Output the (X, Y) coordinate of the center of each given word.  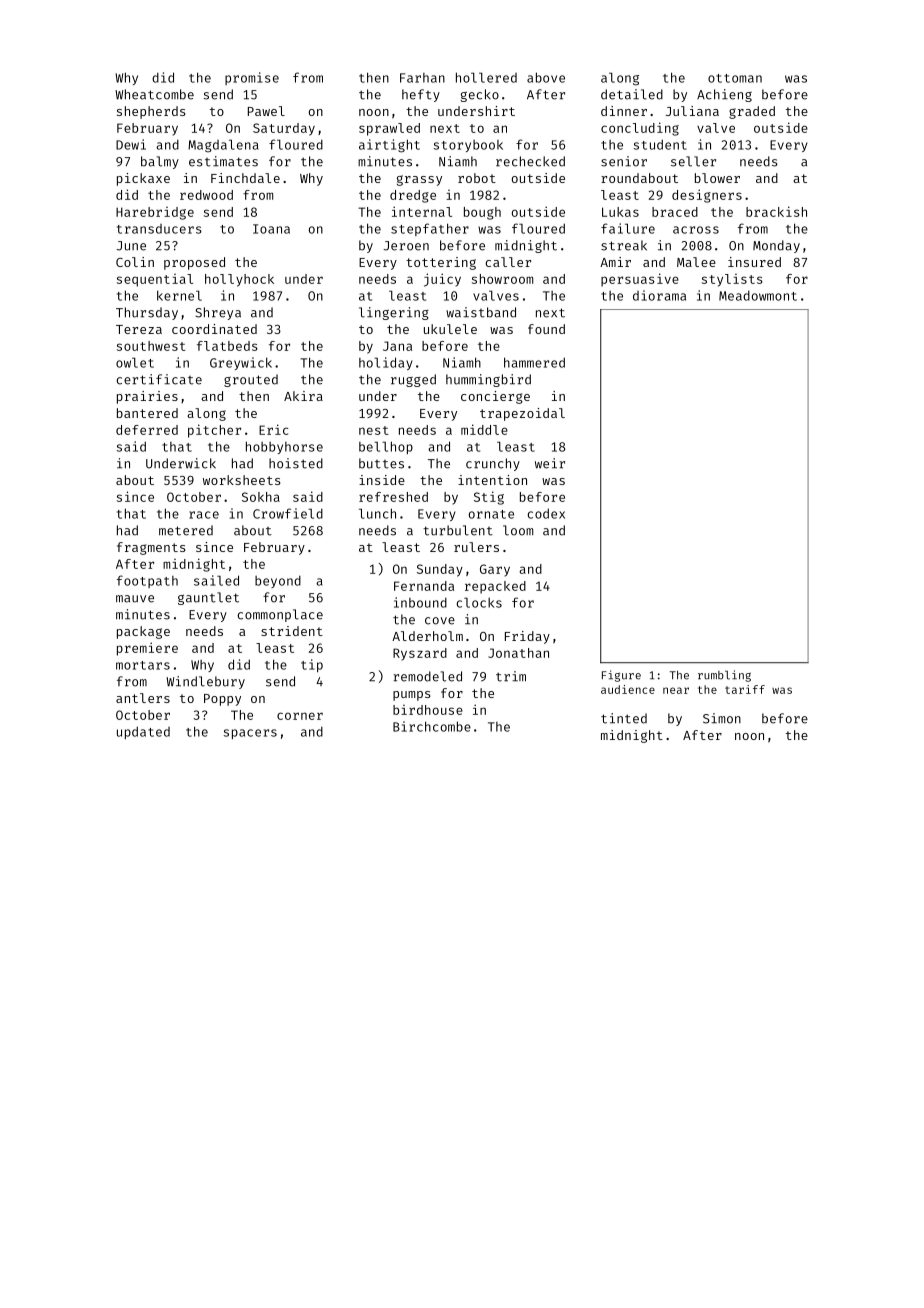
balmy (160, 162)
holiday (386, 363)
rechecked (530, 161)
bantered (147, 413)
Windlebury (205, 682)
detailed (632, 94)
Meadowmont (758, 295)
